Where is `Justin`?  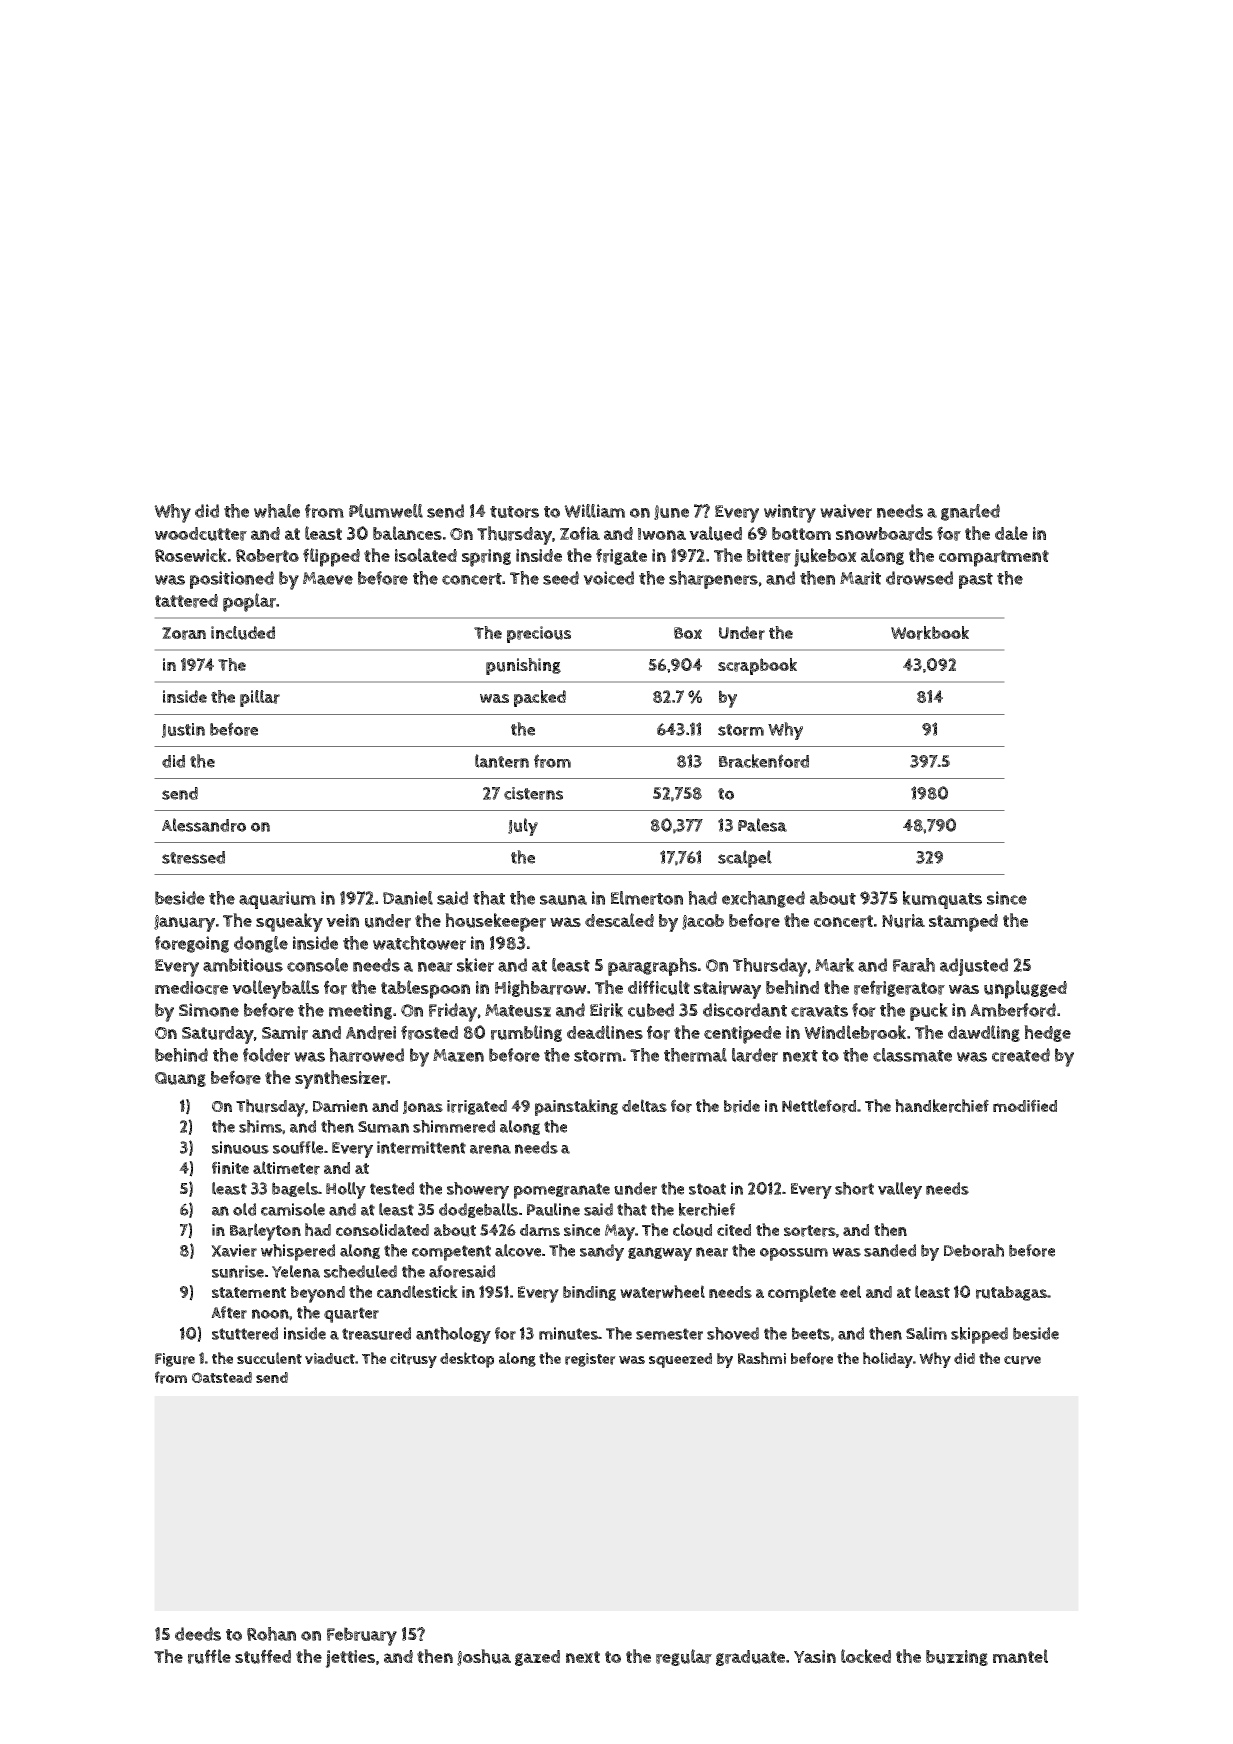
Justin is located at coordinates (183, 730).
